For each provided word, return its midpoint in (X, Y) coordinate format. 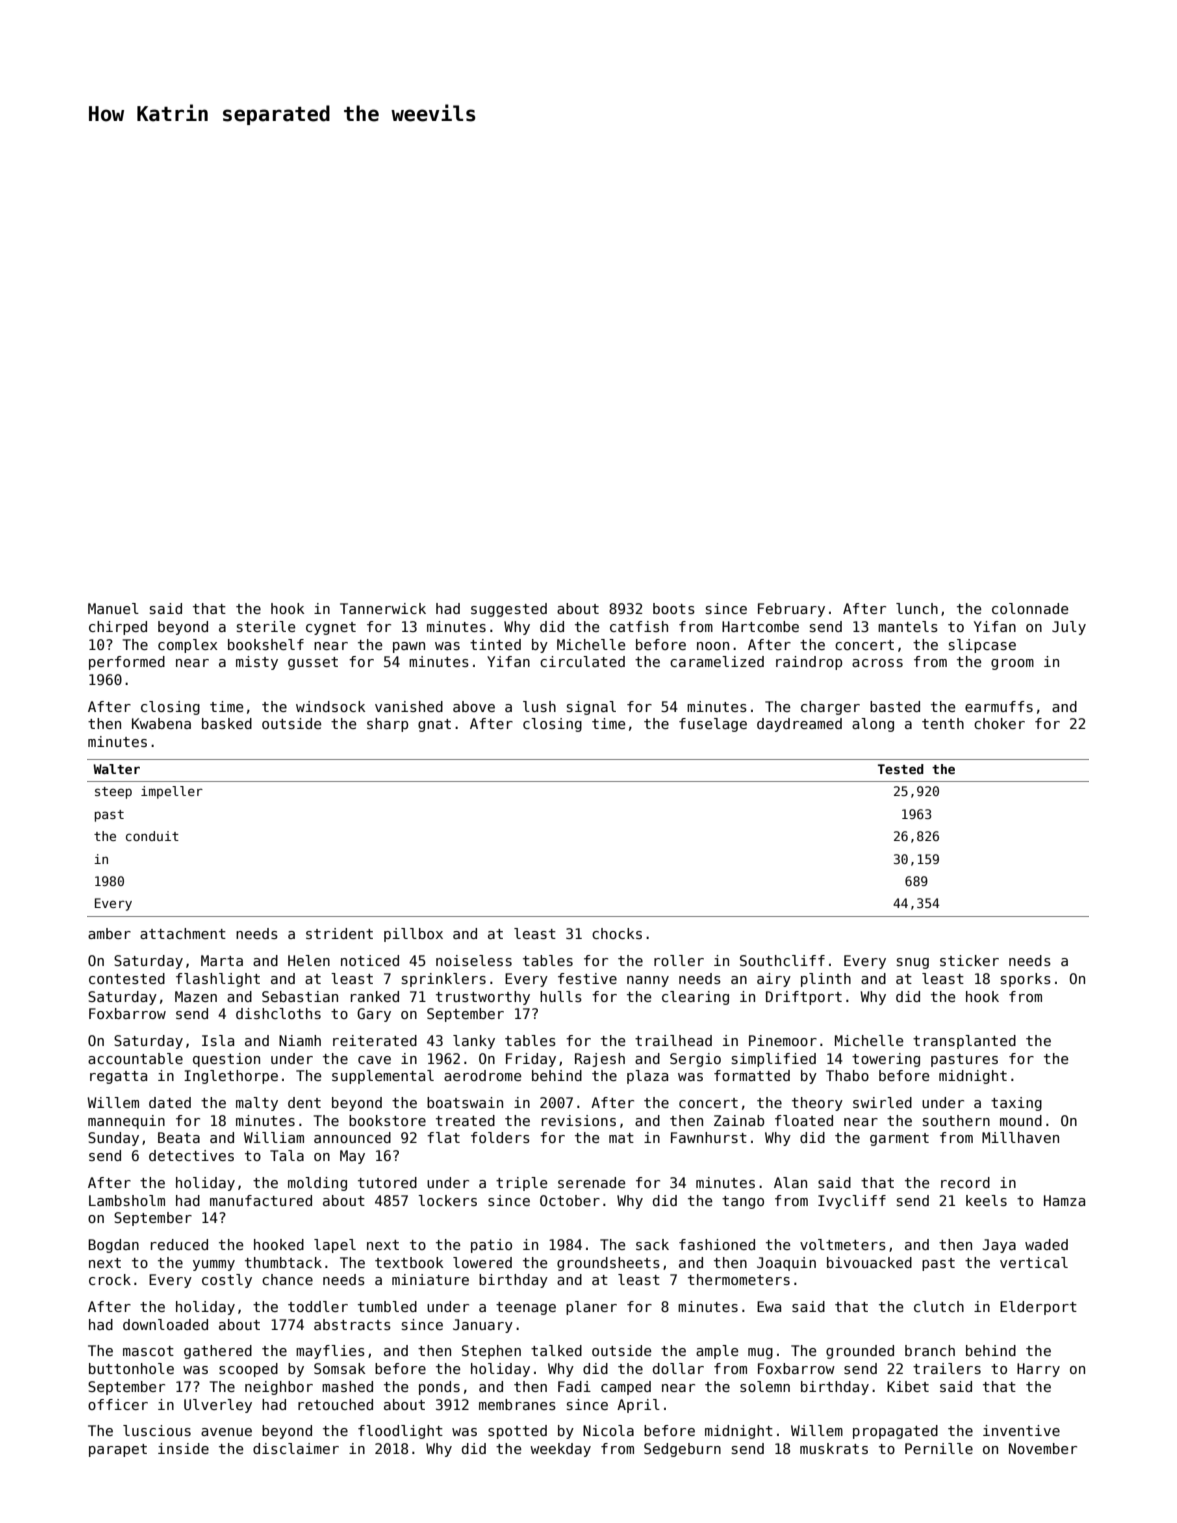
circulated (582, 661)
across (877, 663)
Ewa (769, 1306)
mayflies (330, 1352)
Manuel (113, 608)
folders (500, 1137)
